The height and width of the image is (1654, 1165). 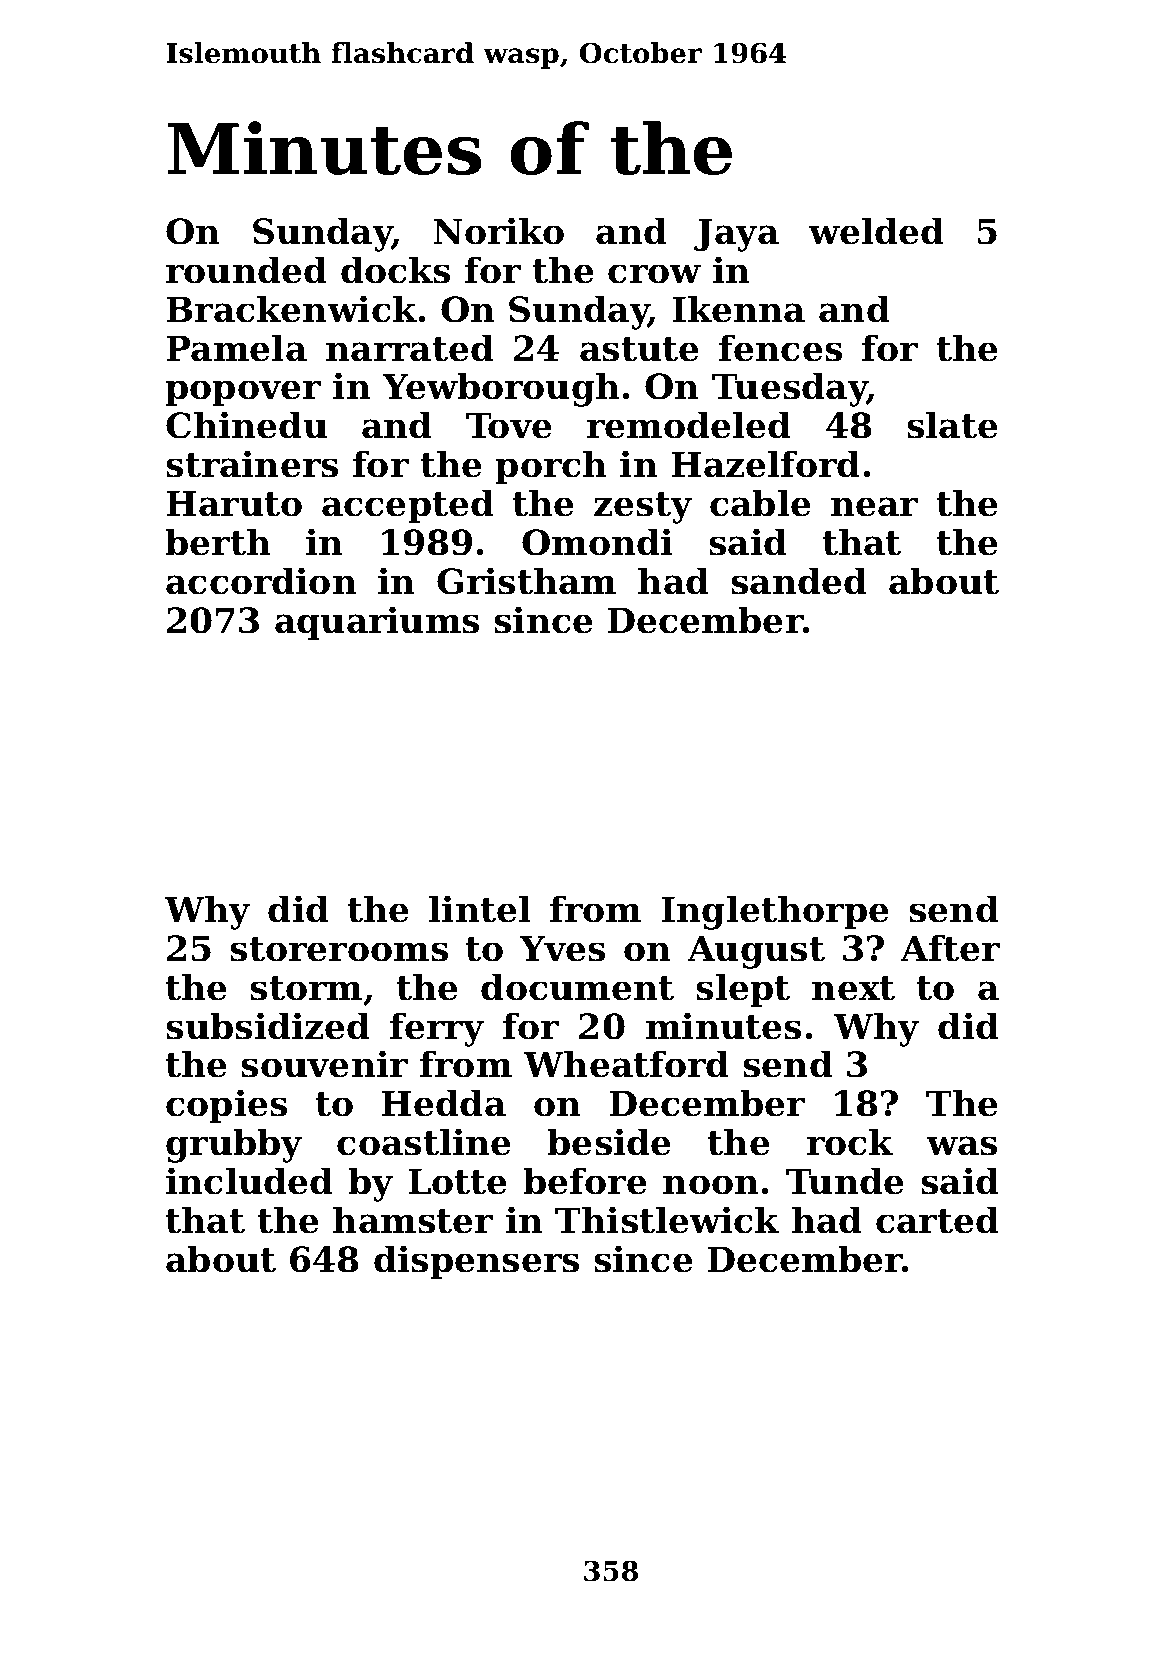 I want to click on zesty, so click(x=643, y=508).
